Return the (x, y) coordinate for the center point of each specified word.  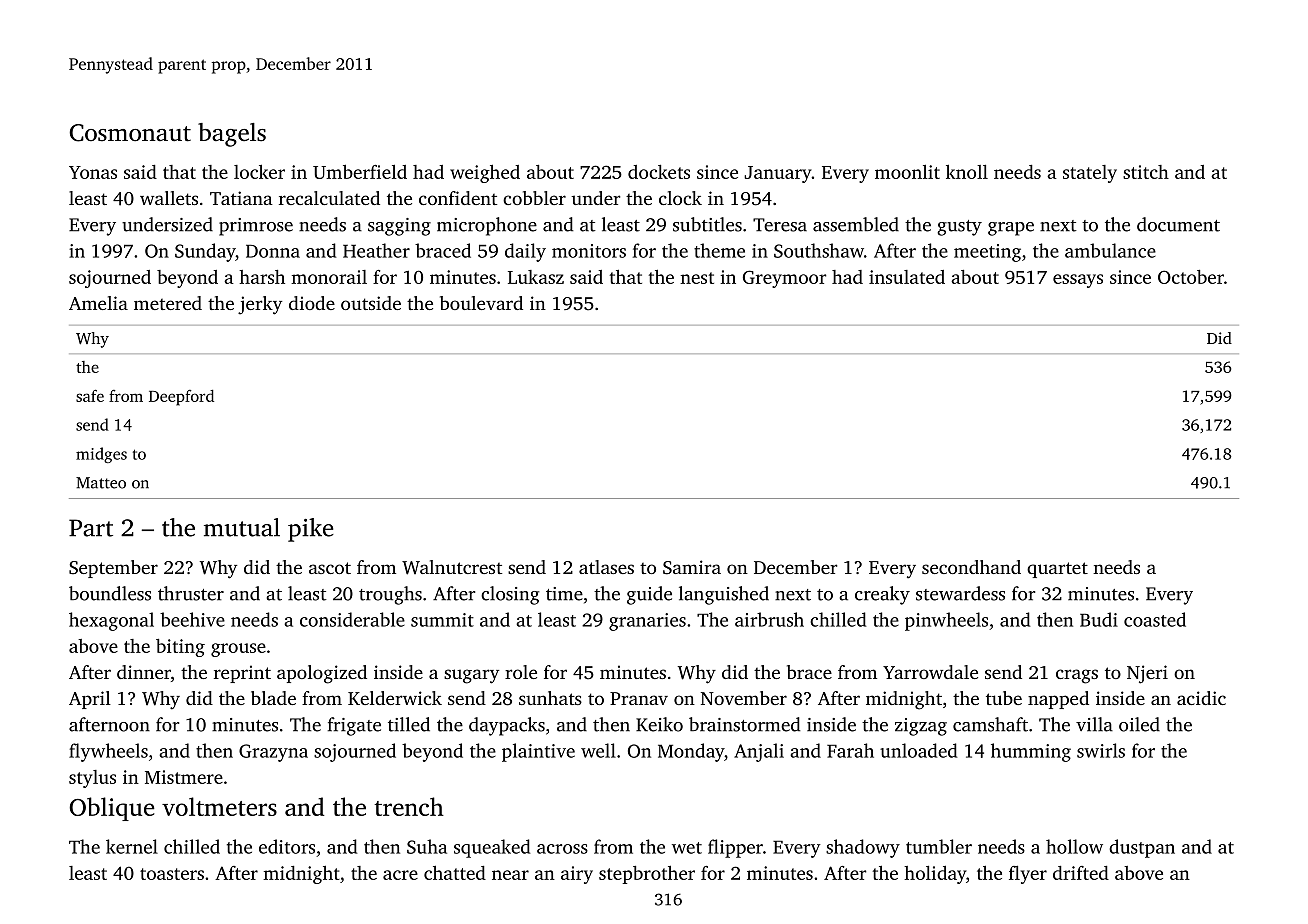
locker (259, 171)
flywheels (108, 752)
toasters (172, 874)
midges (101, 455)
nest (697, 278)
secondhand (971, 567)
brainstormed (744, 724)
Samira (692, 567)
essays (1078, 281)
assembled (856, 224)
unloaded (918, 750)
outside (371, 303)
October (1191, 277)
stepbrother (647, 874)
